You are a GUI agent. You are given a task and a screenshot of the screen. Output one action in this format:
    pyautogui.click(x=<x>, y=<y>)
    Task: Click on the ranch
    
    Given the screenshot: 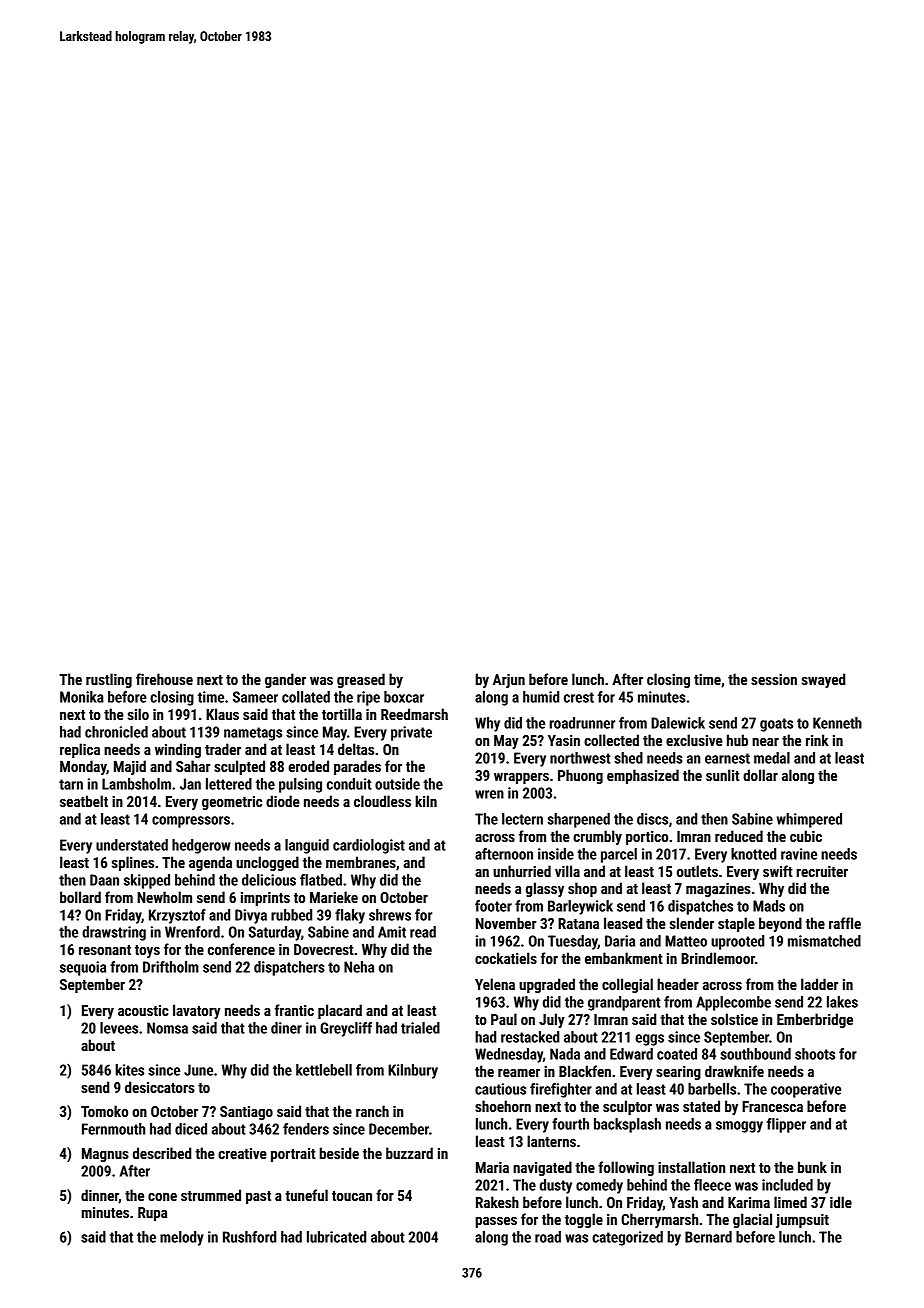 What is the action you would take?
    pyautogui.click(x=372, y=1111)
